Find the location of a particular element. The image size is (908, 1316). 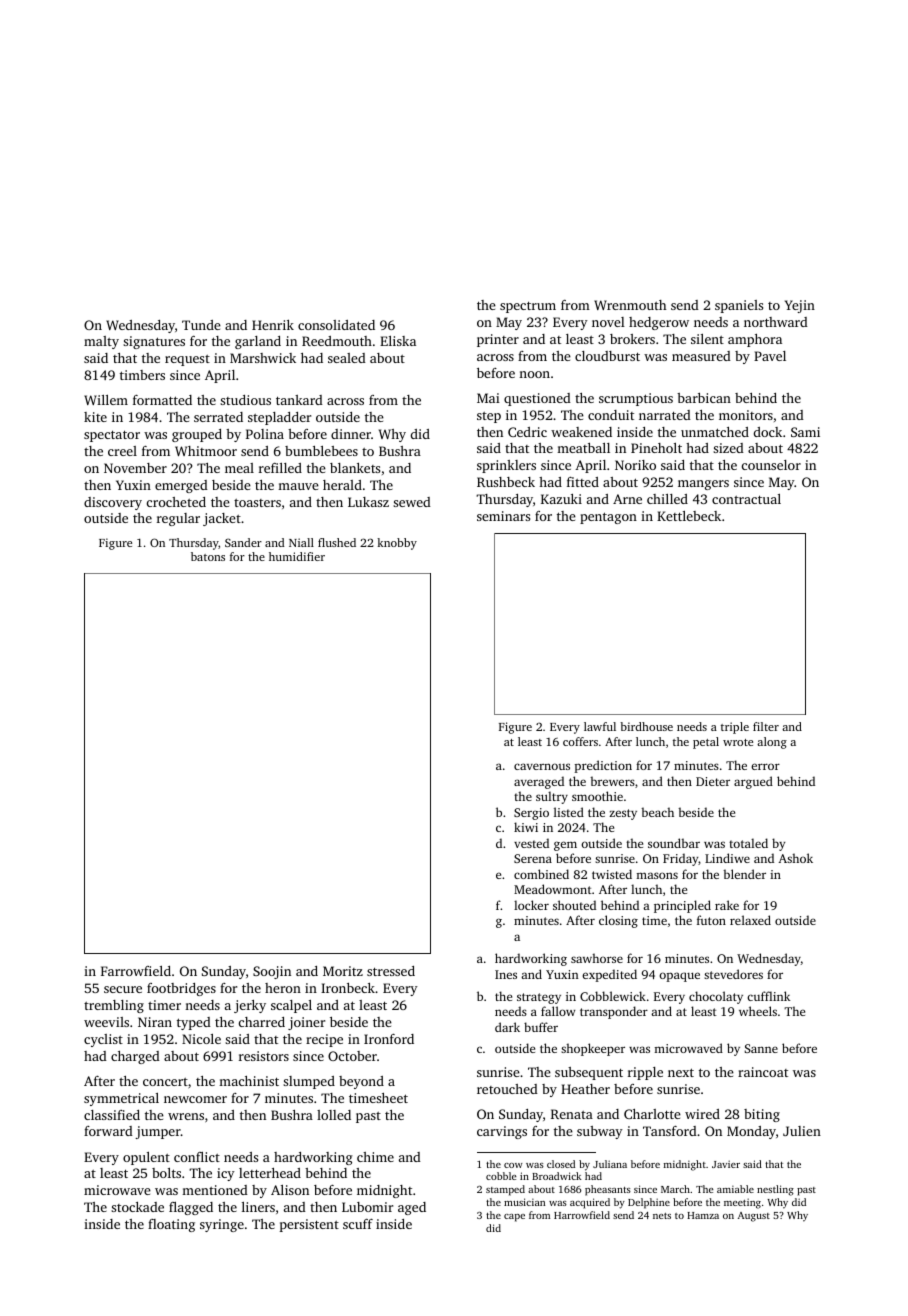

sultry is located at coordinates (552, 797).
